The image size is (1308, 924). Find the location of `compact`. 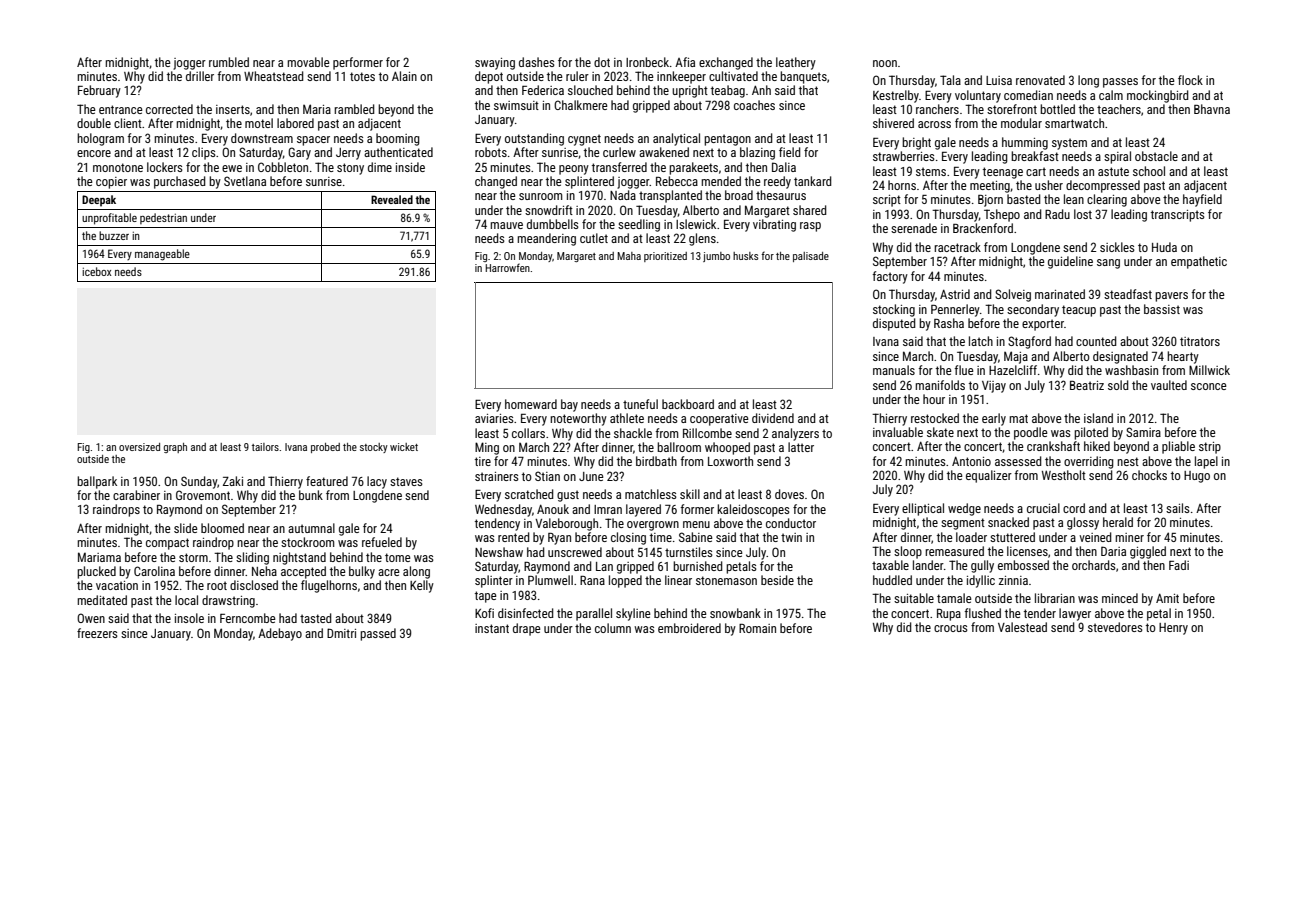

compact is located at coordinates (167, 544).
